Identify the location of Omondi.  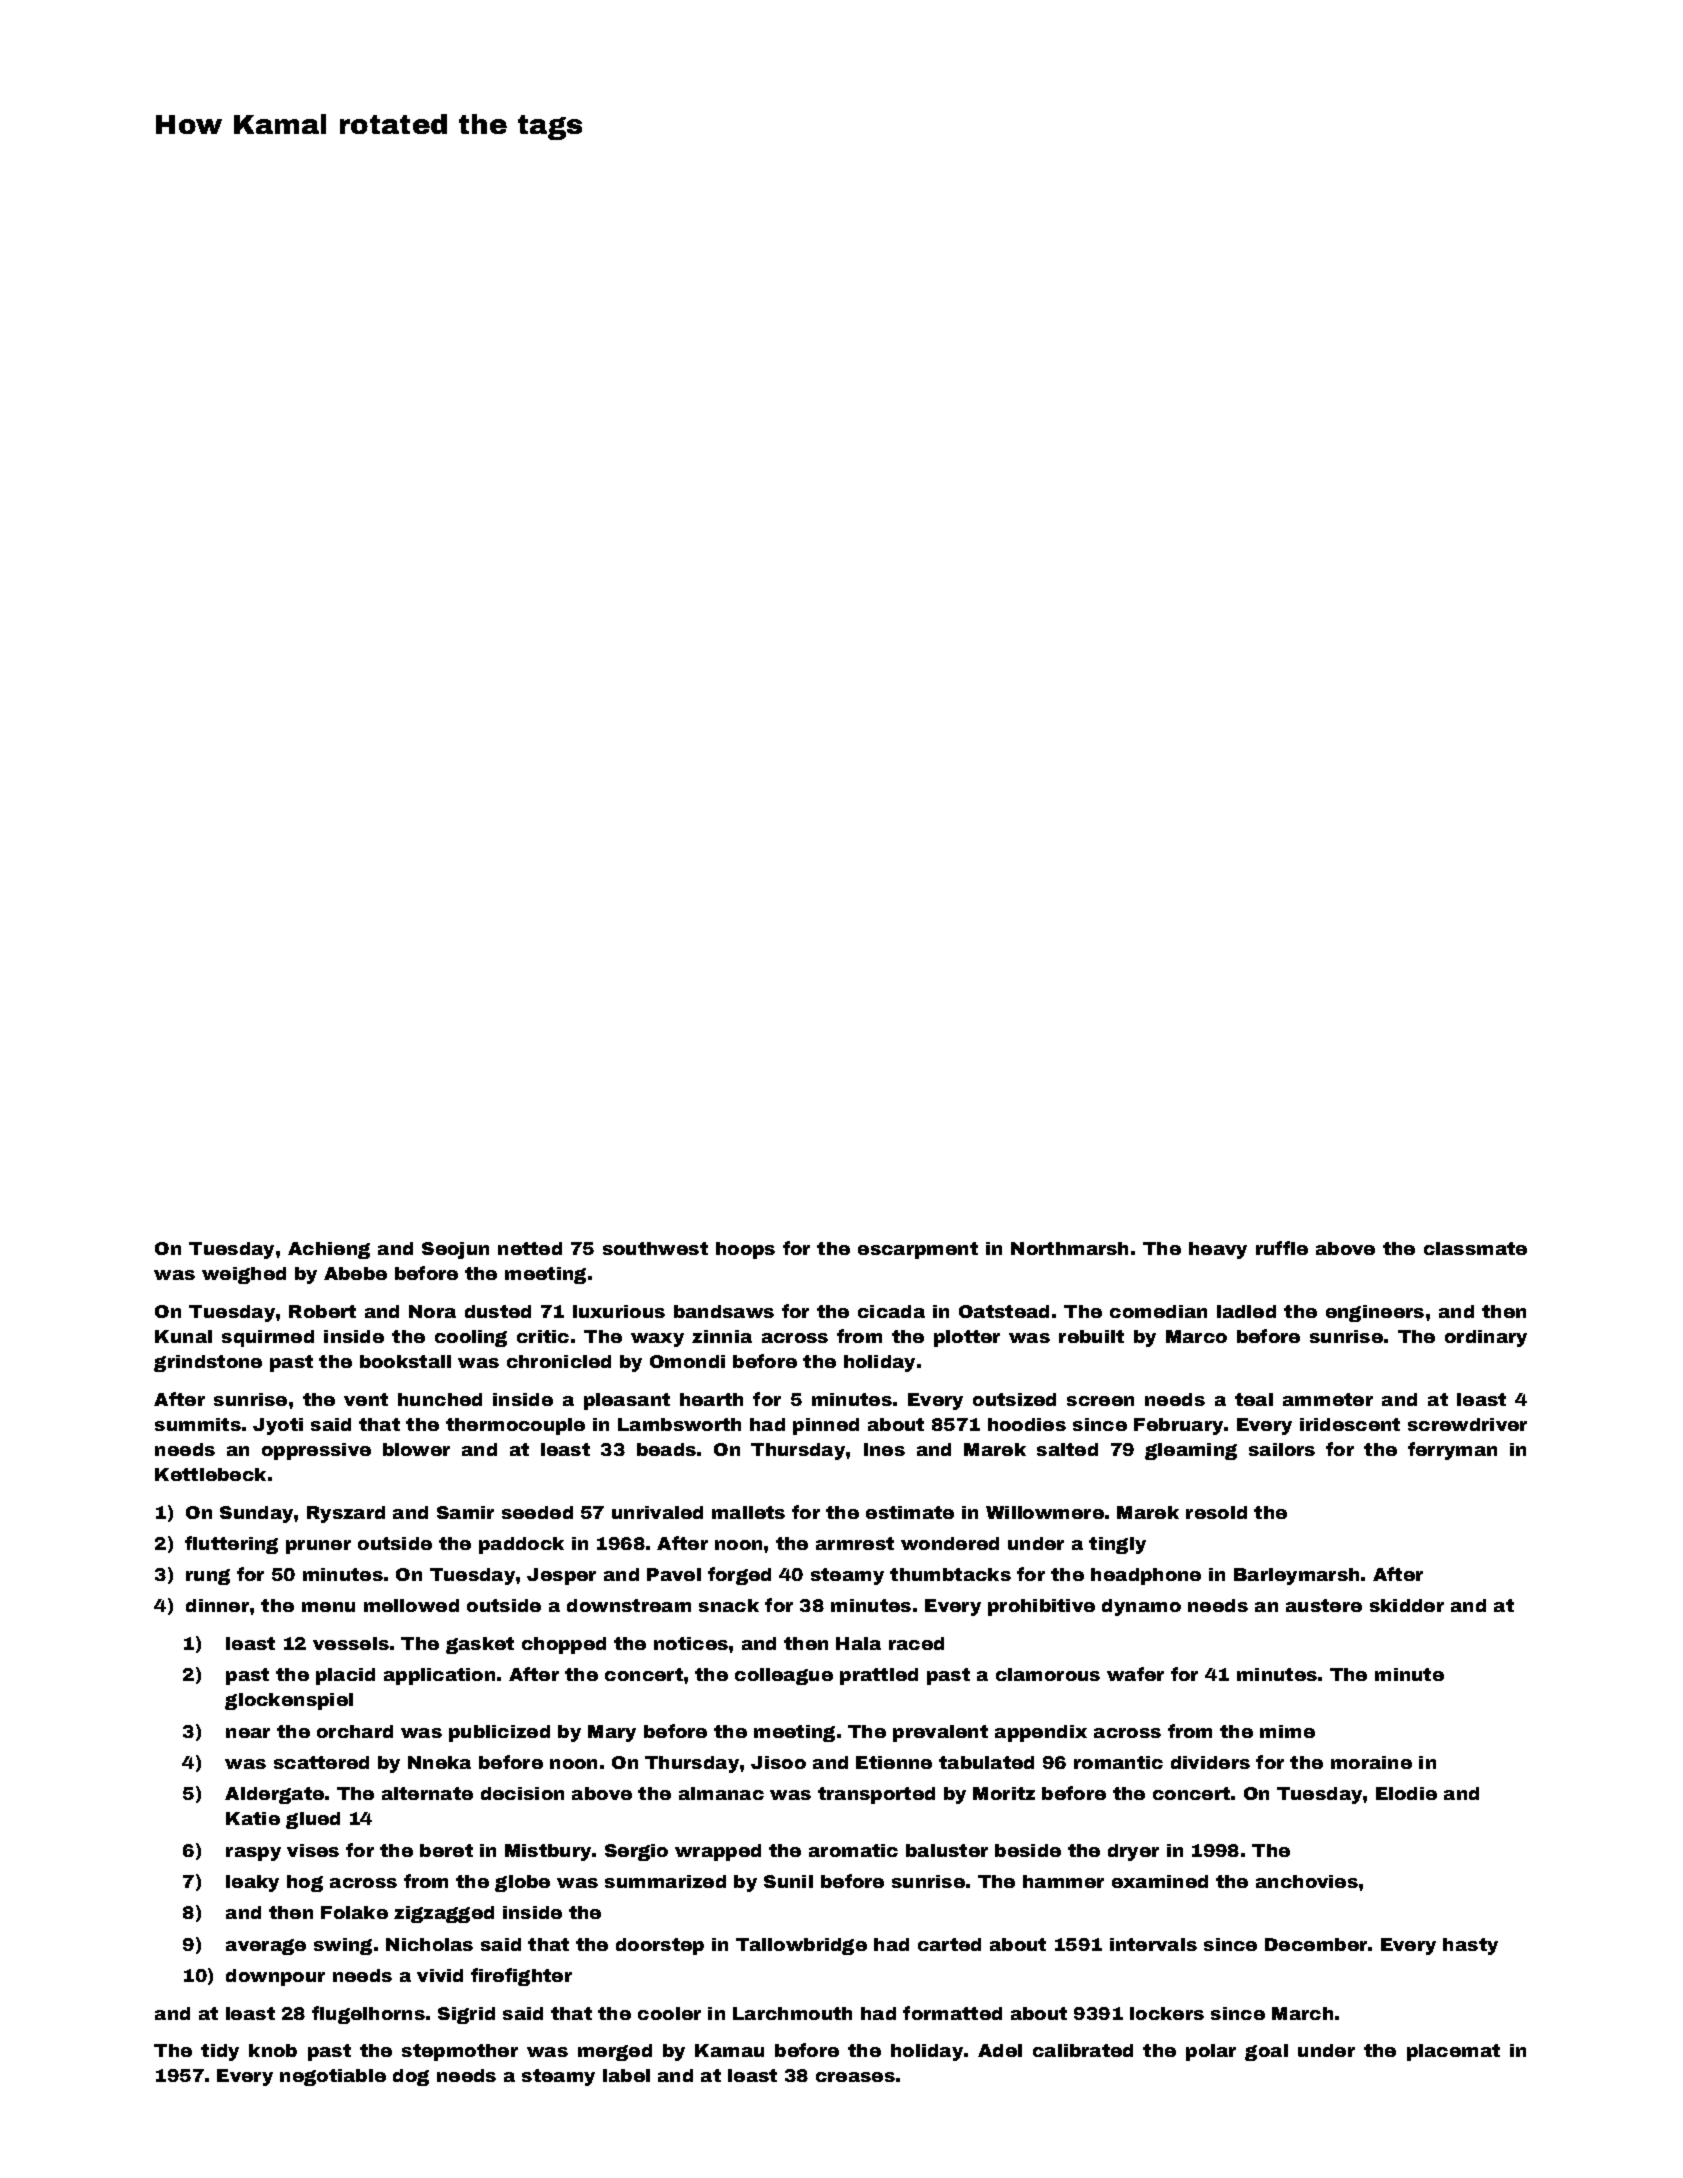
(687, 1361).
